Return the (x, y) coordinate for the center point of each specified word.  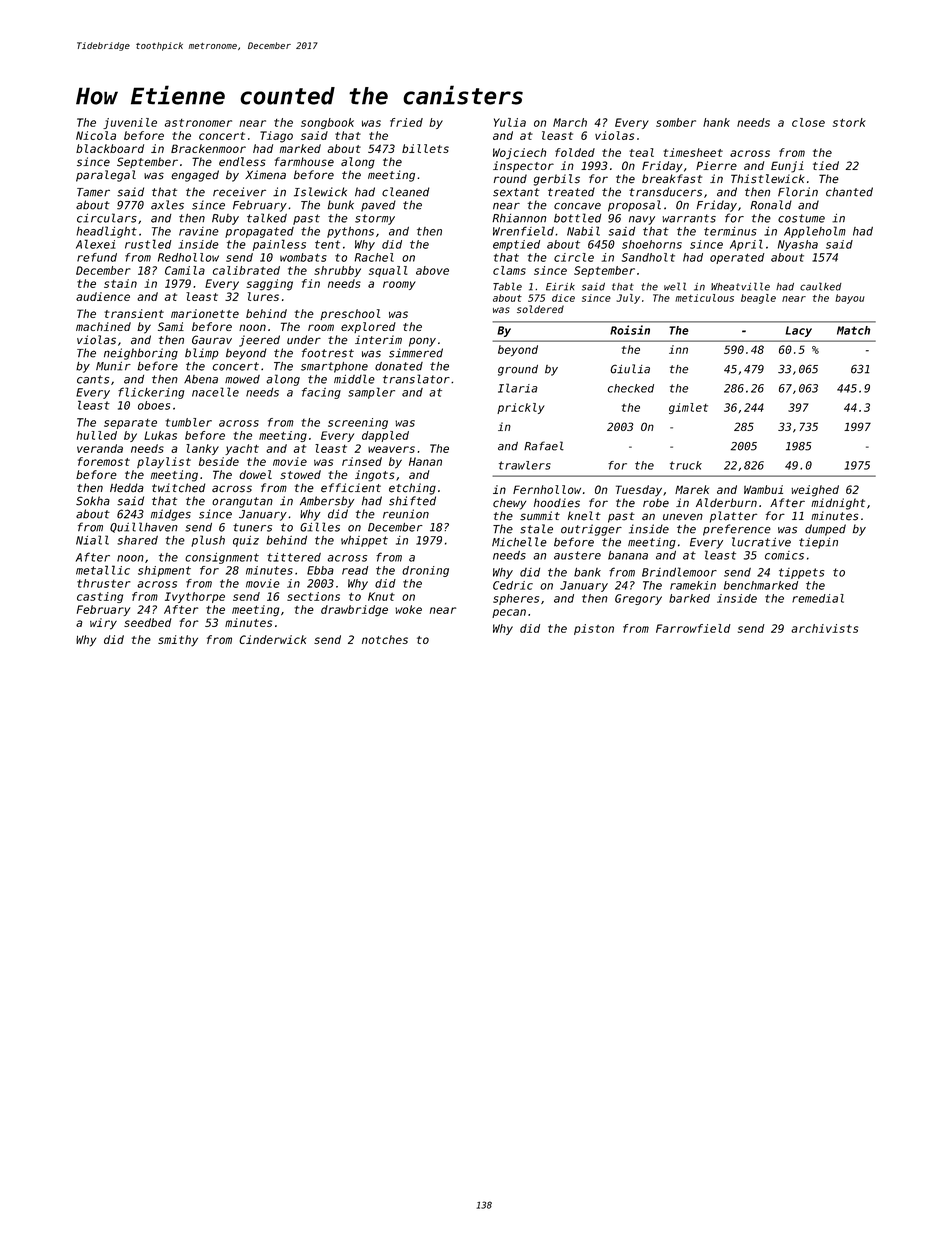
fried (406, 122)
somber (676, 122)
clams (509, 270)
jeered (259, 341)
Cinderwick (272, 639)
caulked (821, 286)
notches (385, 639)
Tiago (276, 137)
